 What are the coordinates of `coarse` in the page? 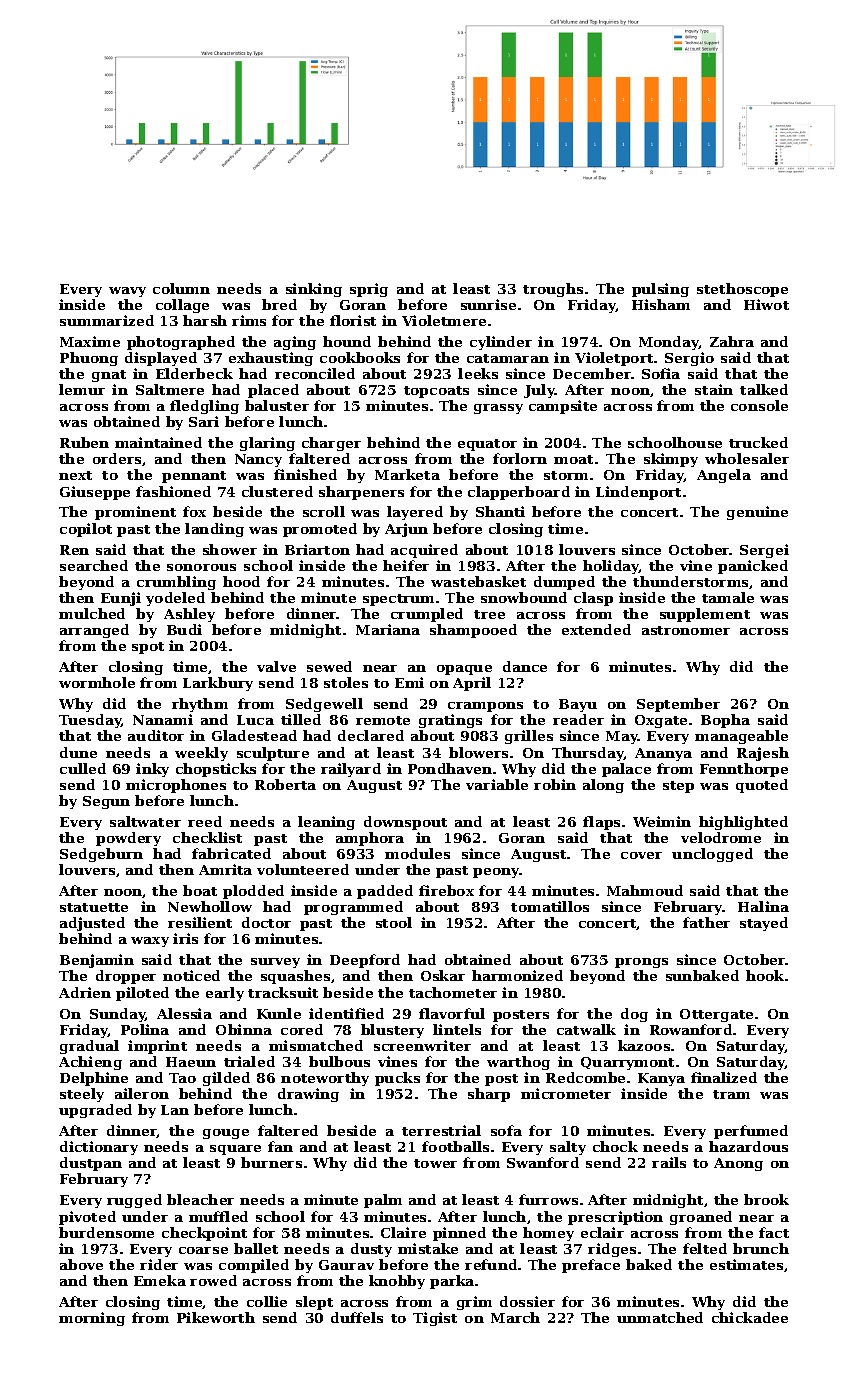 It's located at (203, 1250).
